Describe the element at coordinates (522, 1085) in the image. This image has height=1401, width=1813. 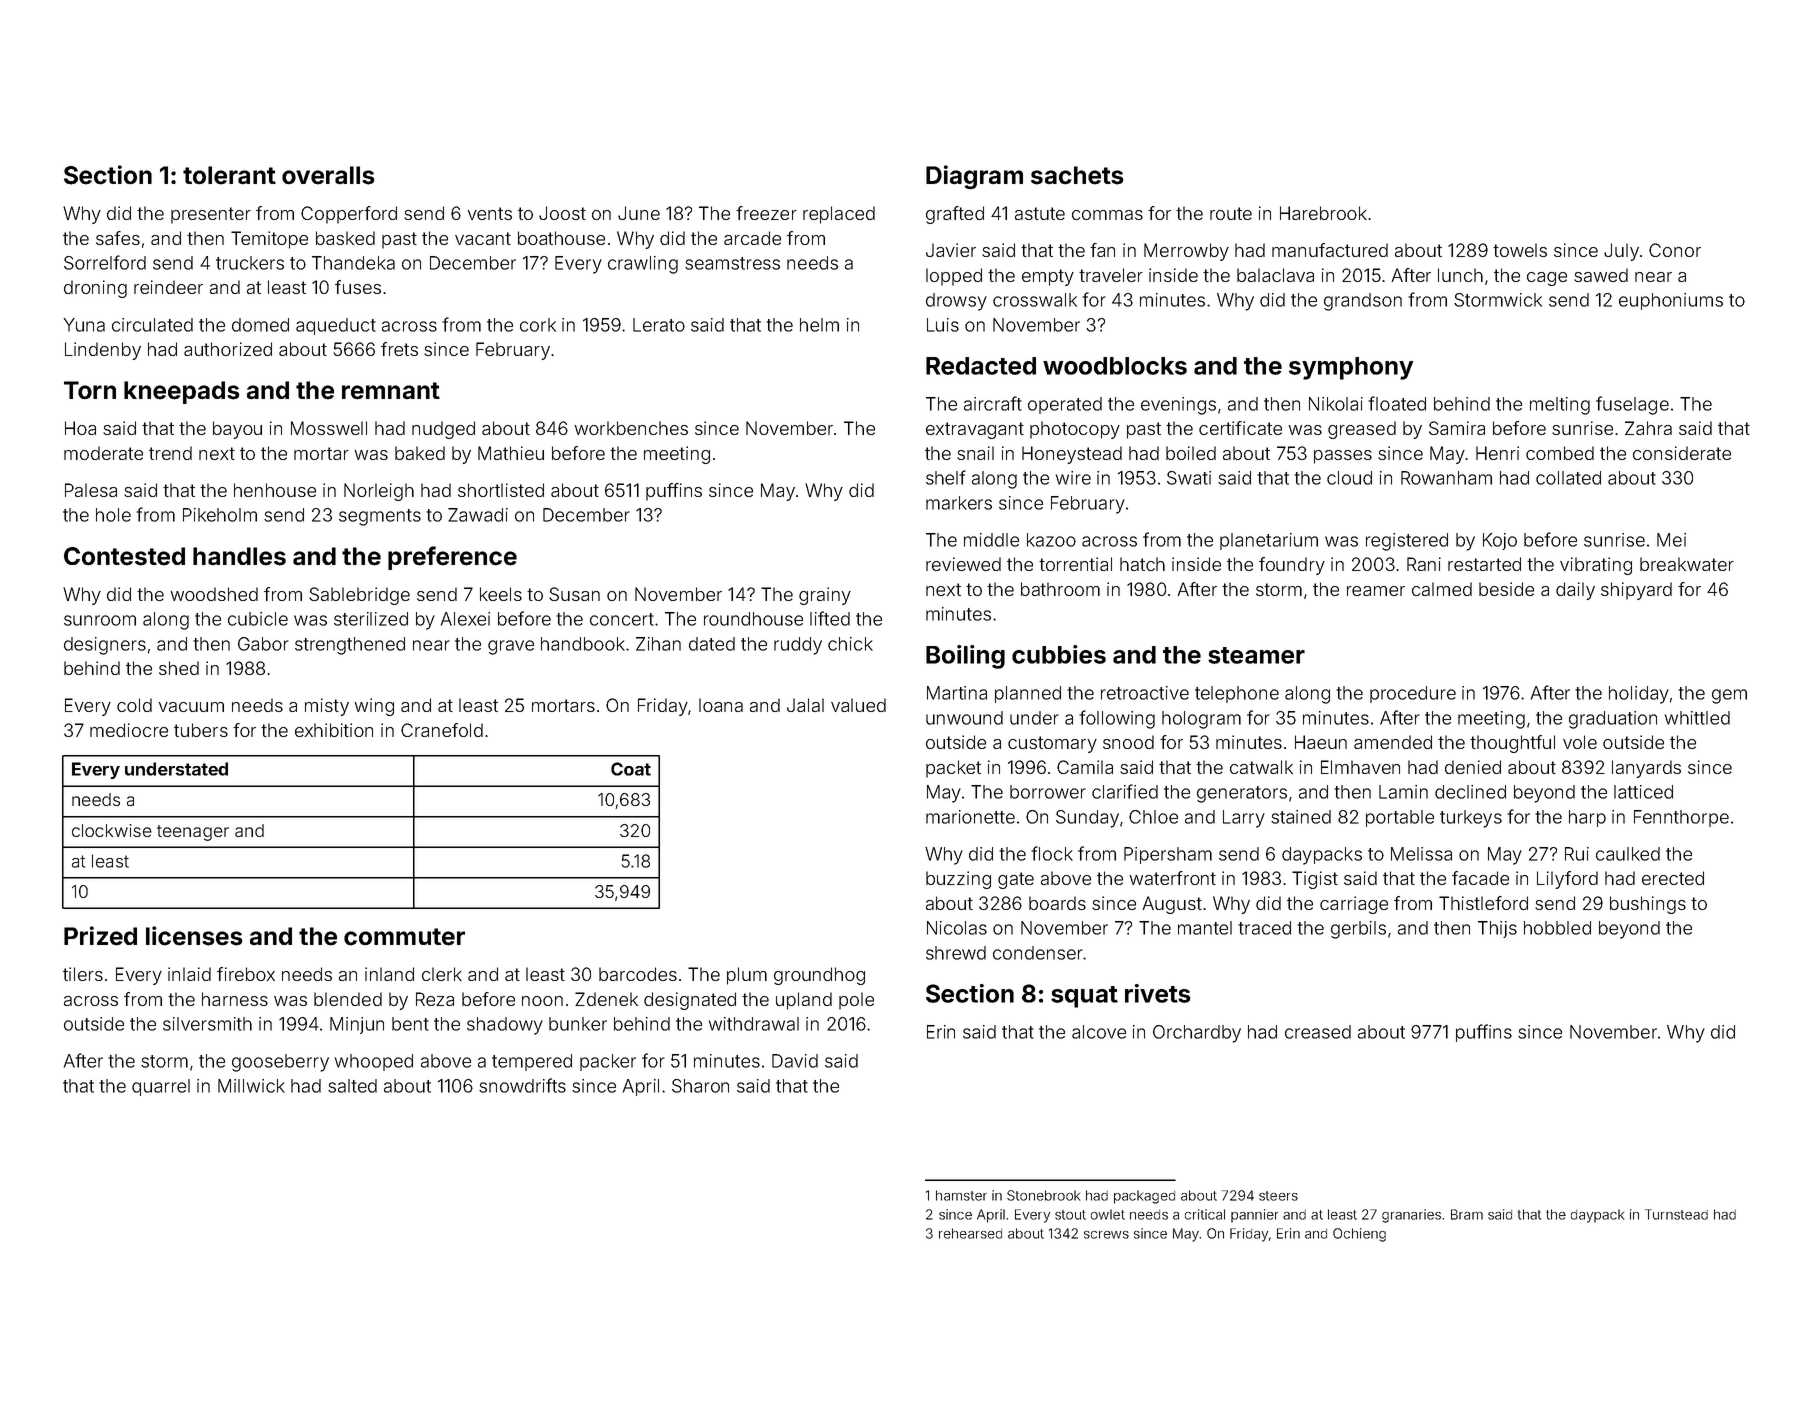
I see `snowdrifts` at that location.
